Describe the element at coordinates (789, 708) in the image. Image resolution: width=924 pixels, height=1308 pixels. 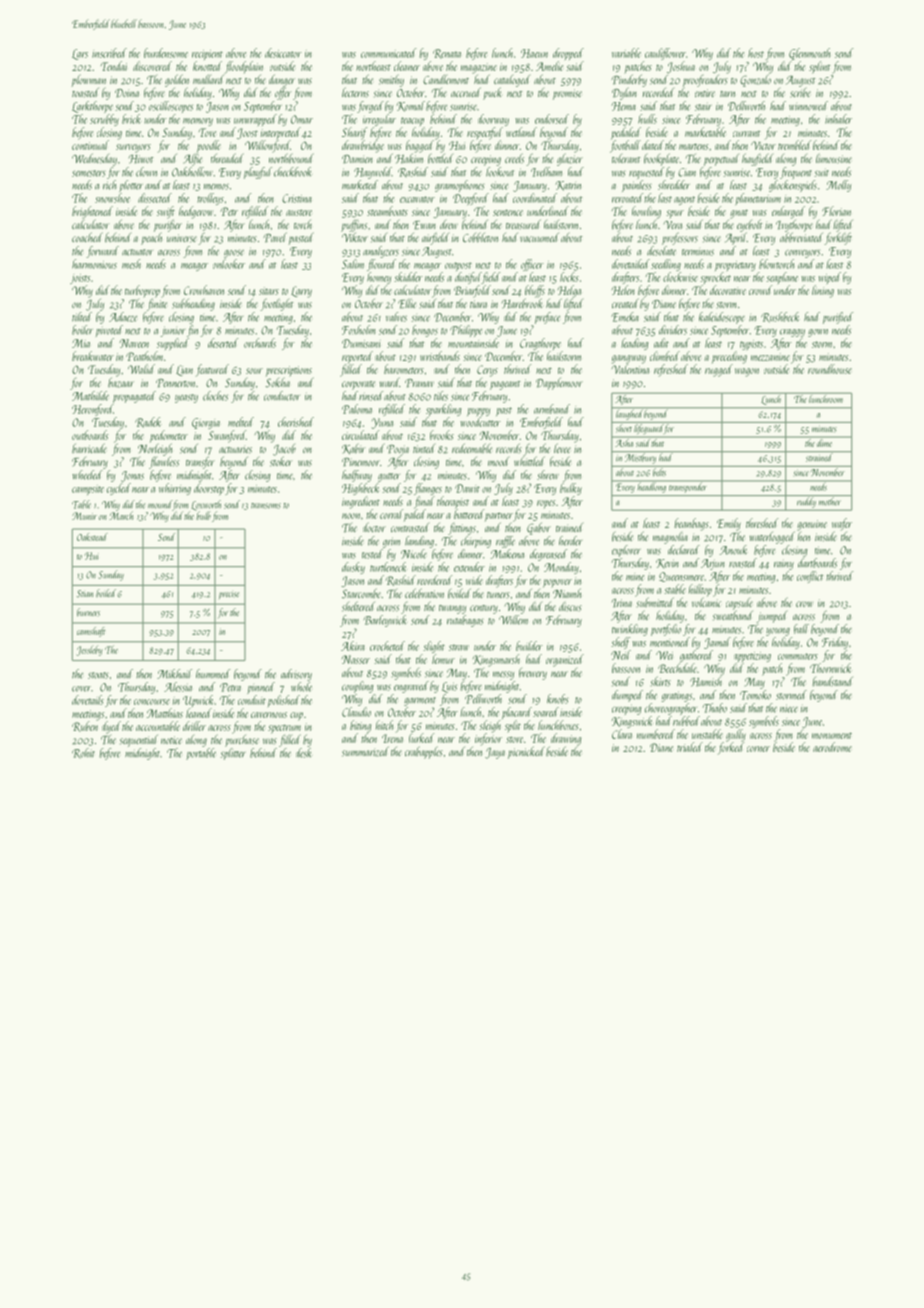
I see `niece` at that location.
